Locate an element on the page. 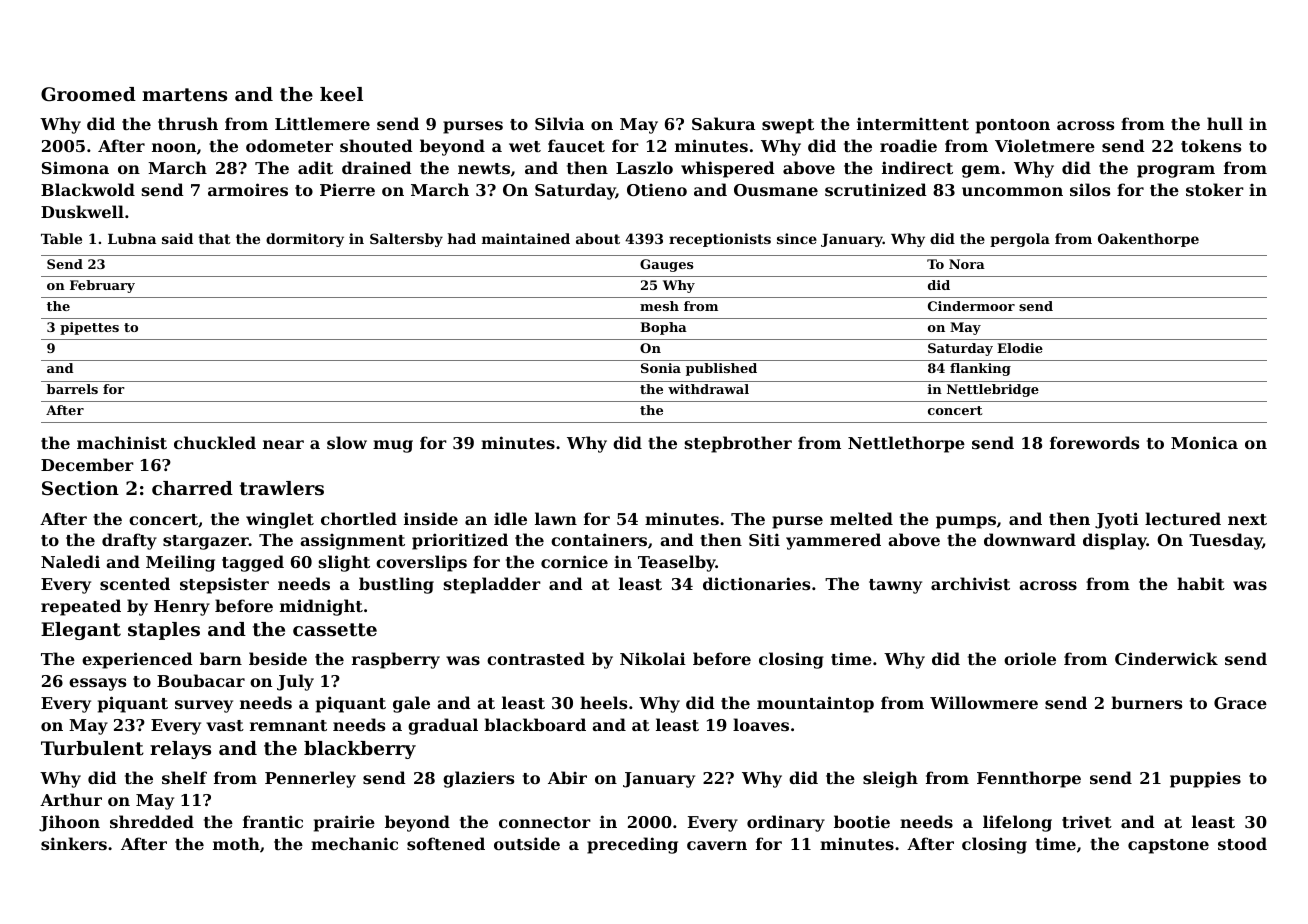 The image size is (1308, 924). puppies is located at coordinates (1205, 779).
